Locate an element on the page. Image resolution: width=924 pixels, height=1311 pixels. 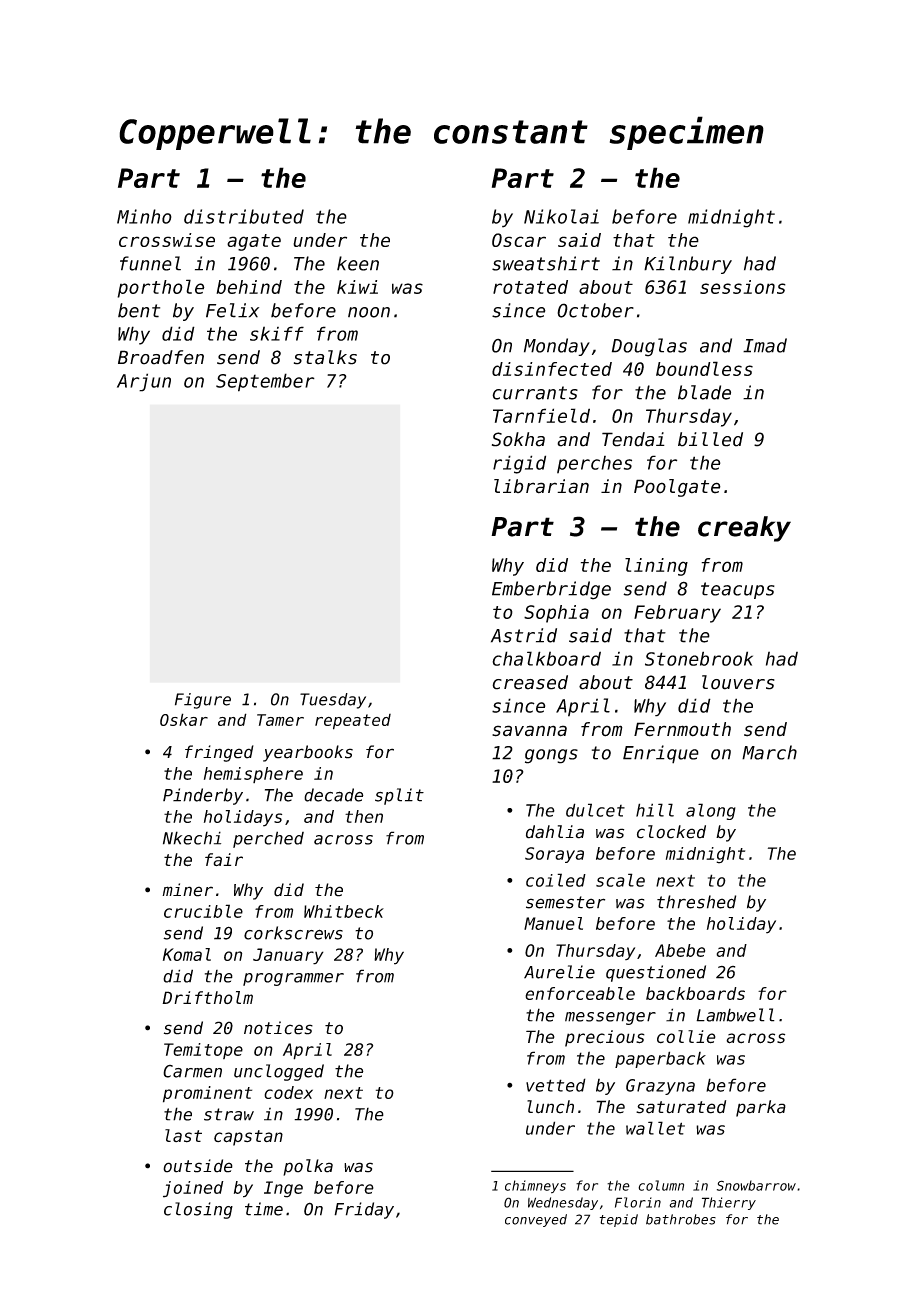
Kilnbury is located at coordinates (688, 265).
